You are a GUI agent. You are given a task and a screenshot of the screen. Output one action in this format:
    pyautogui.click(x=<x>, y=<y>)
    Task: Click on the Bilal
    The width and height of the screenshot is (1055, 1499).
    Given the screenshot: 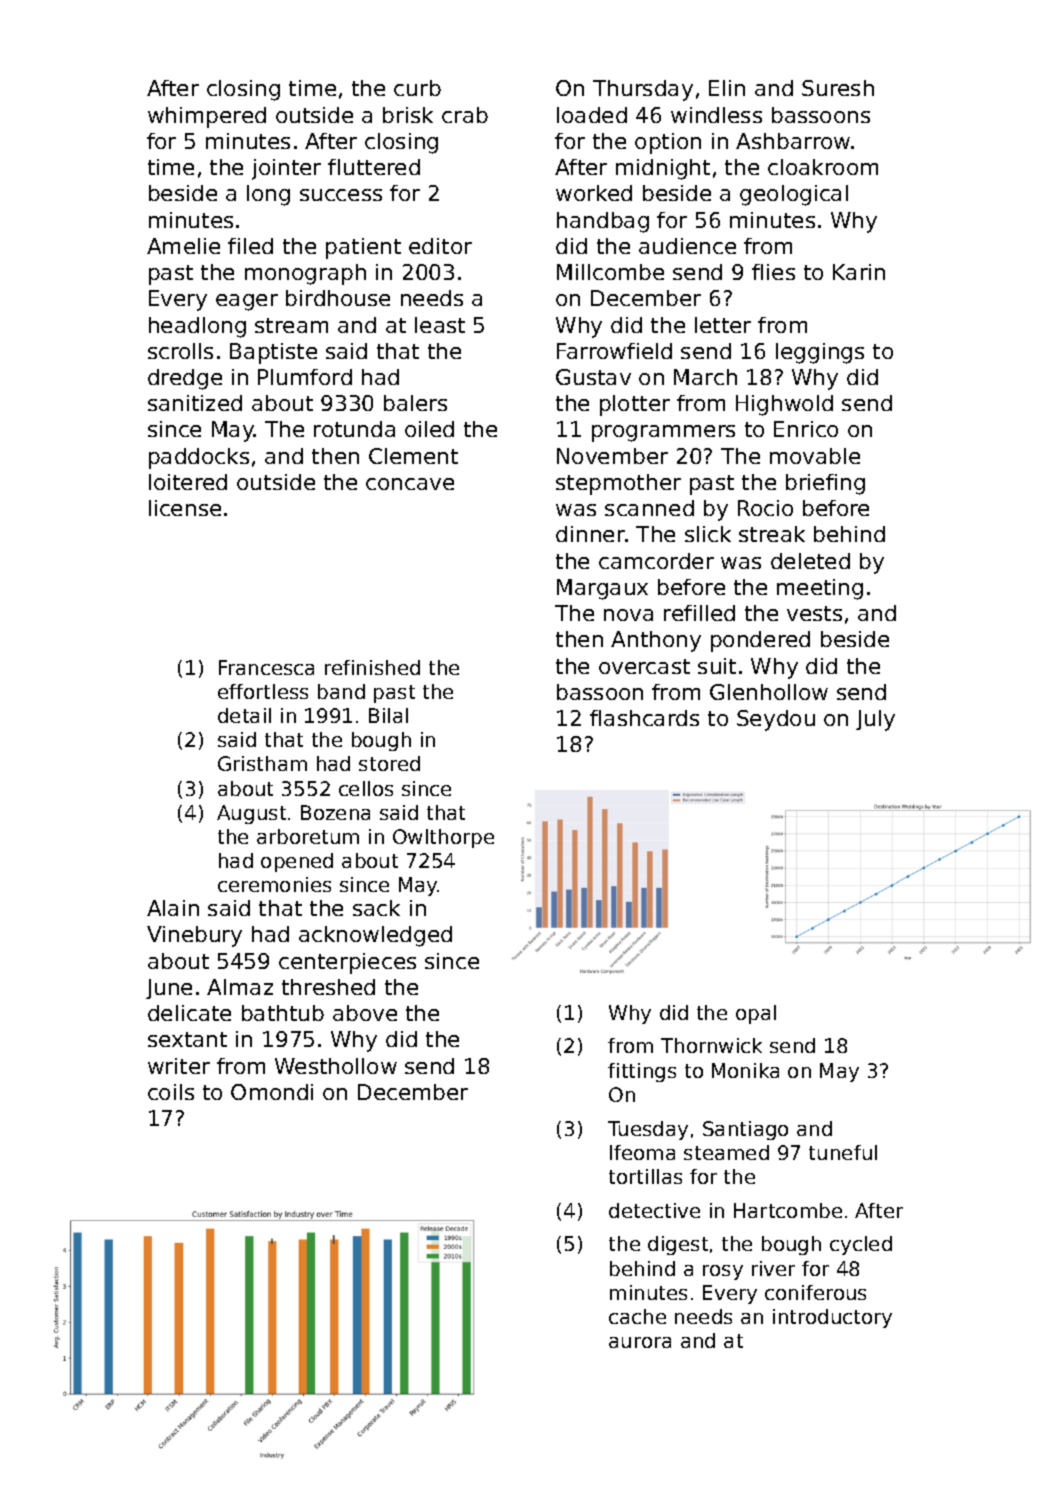 What is the action you would take?
    pyautogui.click(x=388, y=715)
